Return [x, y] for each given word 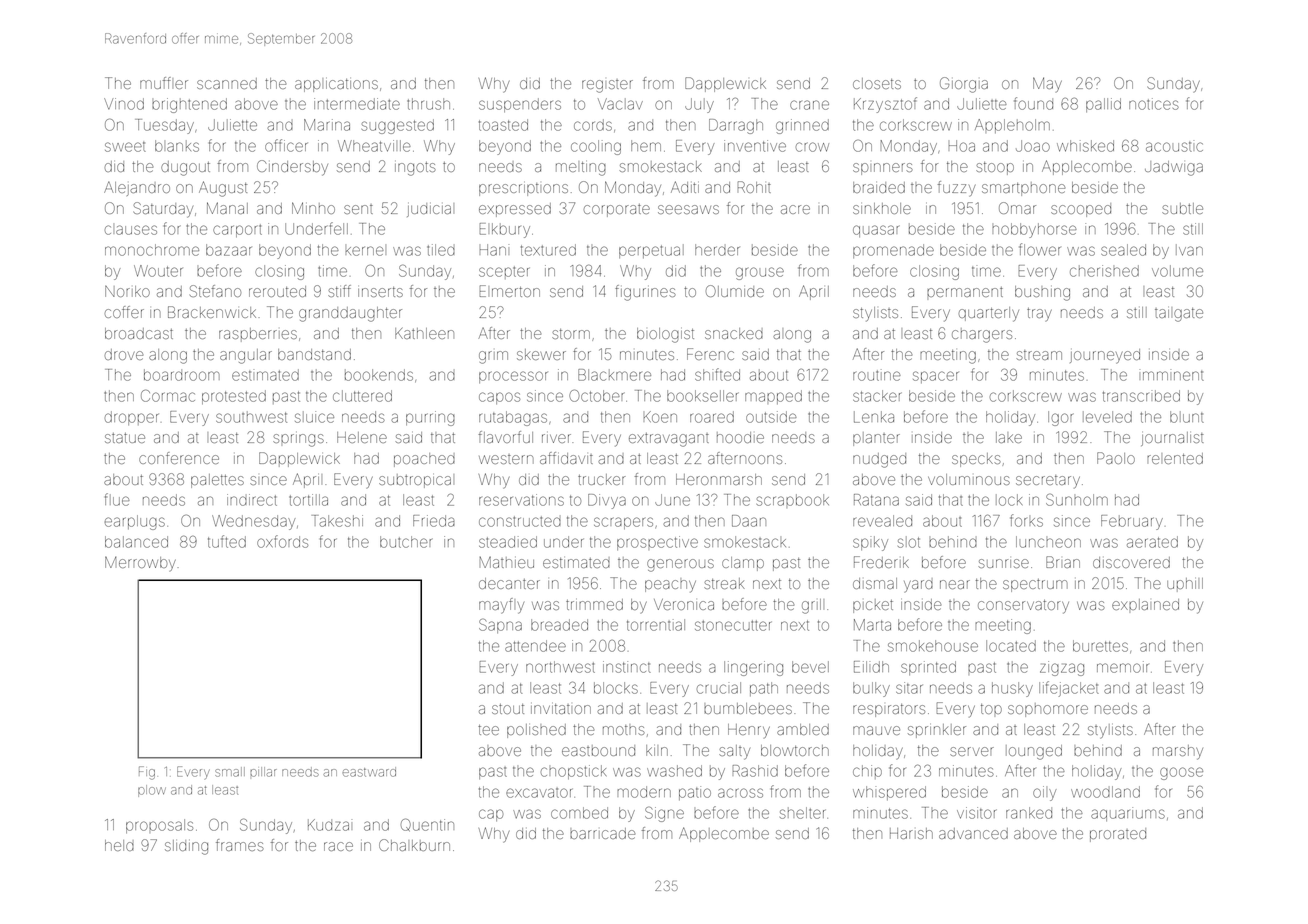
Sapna [500, 626]
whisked [1085, 146]
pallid [1103, 105]
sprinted [928, 668]
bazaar [229, 250]
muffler [164, 83]
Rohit [754, 187]
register [607, 86]
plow [152, 791]
